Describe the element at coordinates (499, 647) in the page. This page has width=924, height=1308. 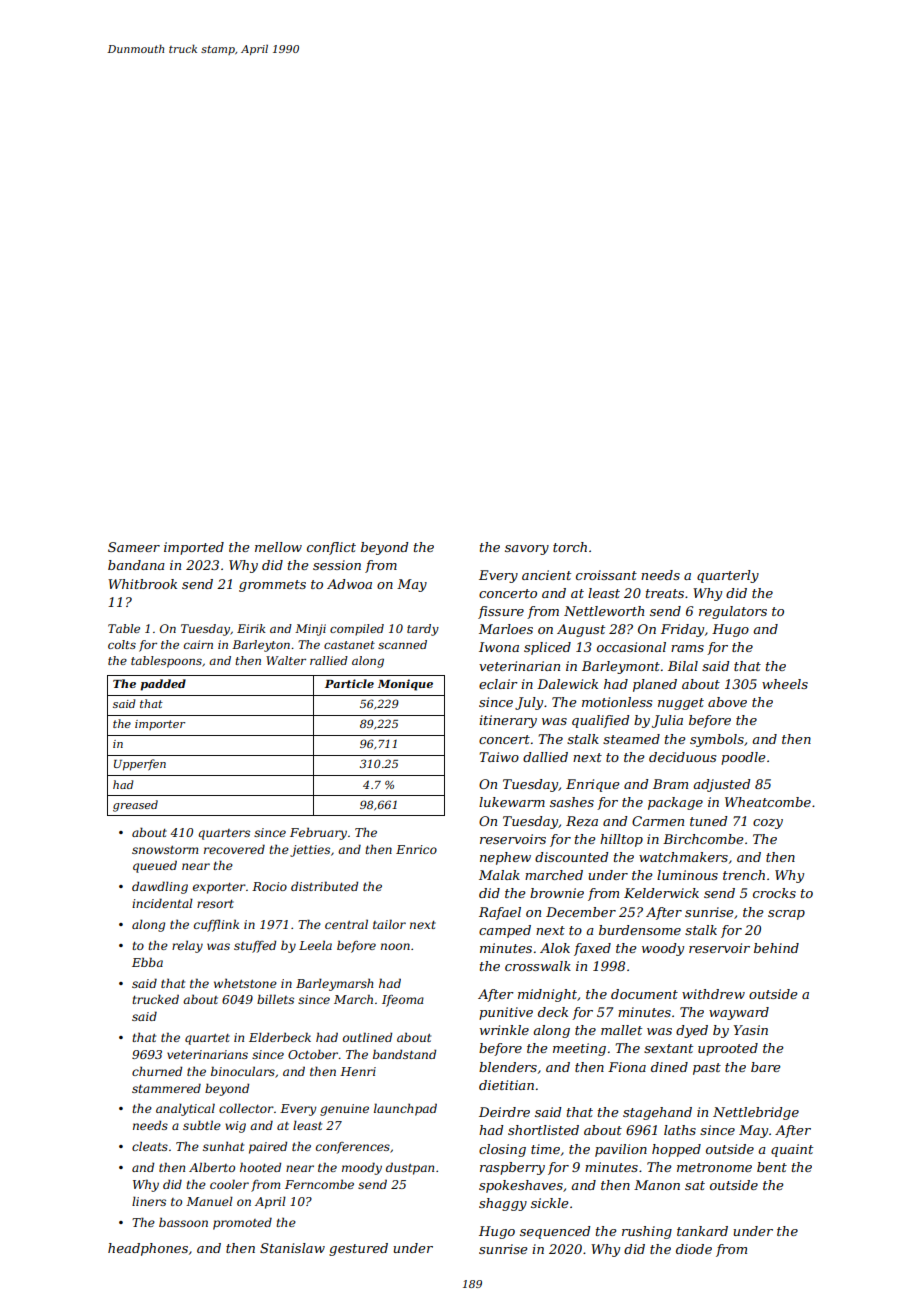
I see `Iwona` at that location.
